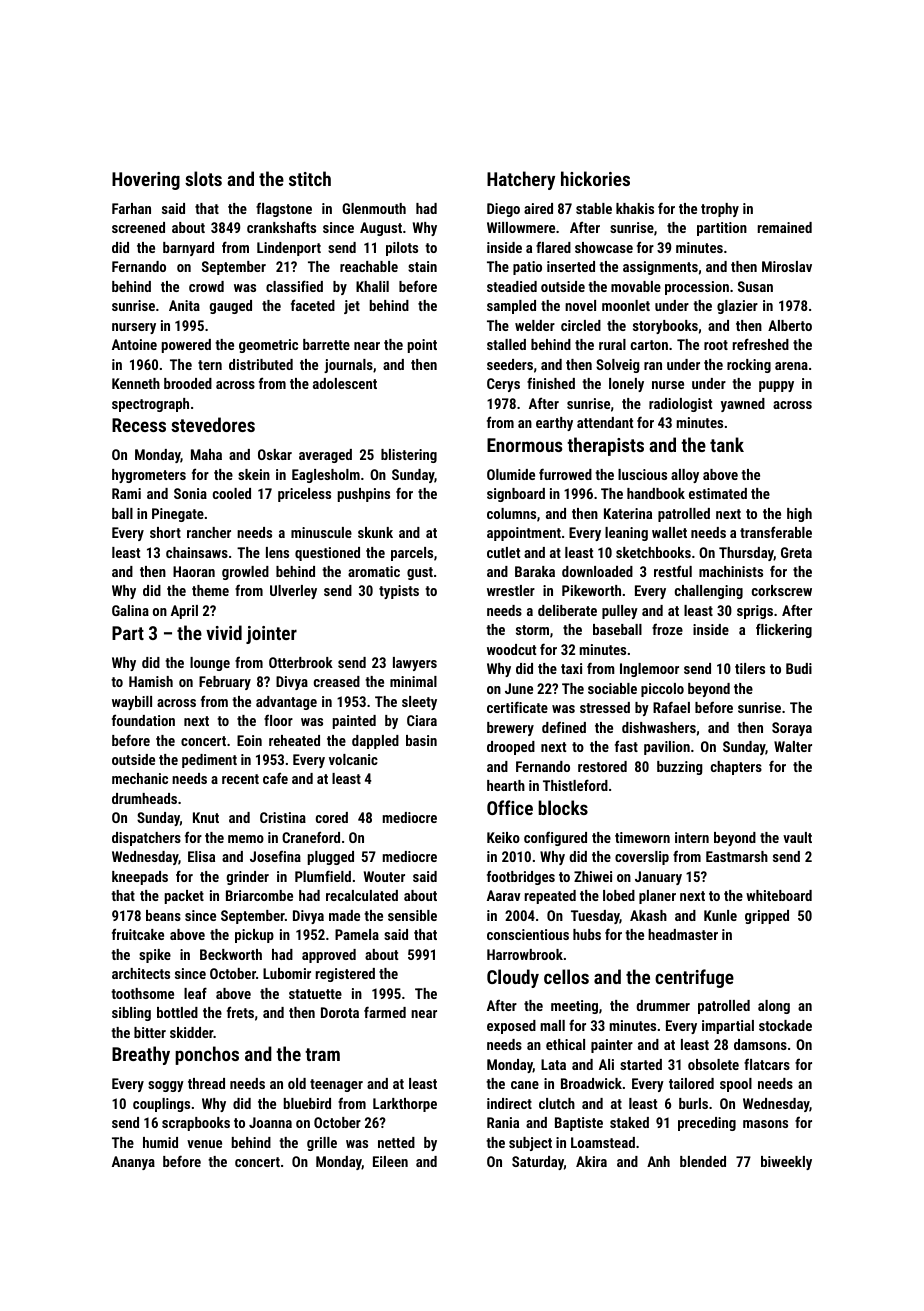 This page has height=1311, width=924. What do you see at coordinates (736, 768) in the page?
I see `chapters` at bounding box center [736, 768].
